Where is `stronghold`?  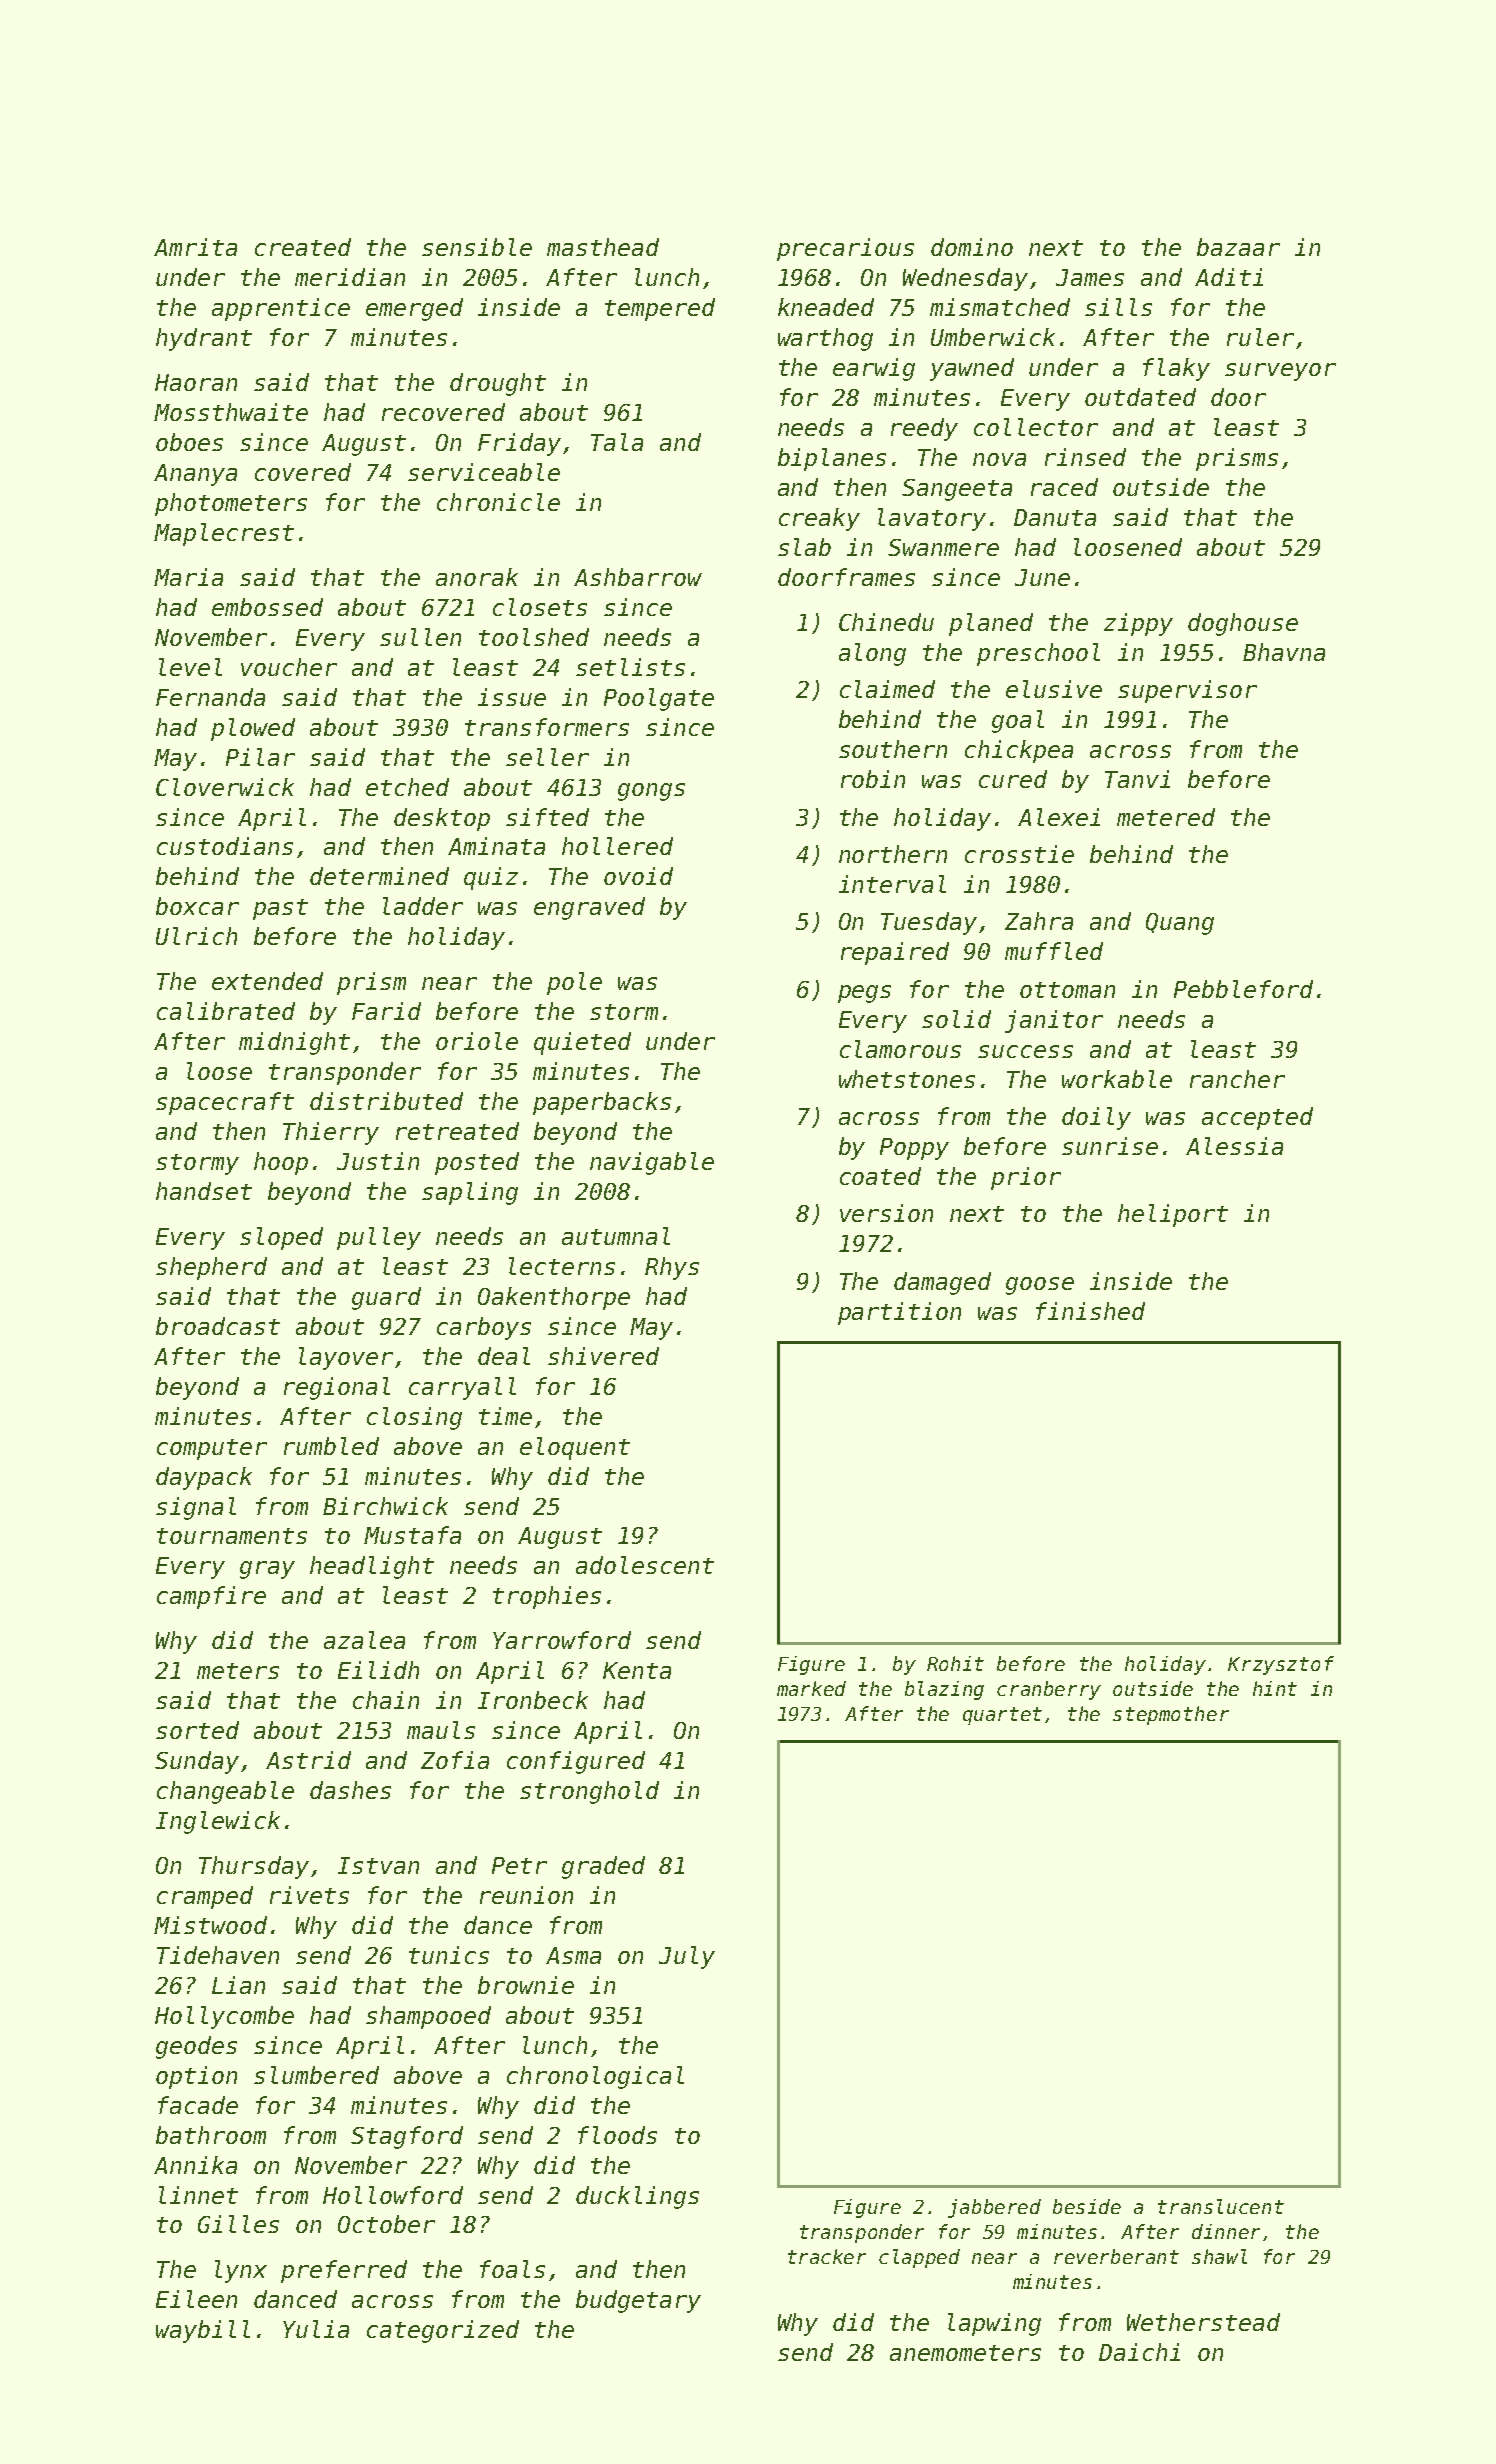 stronghold is located at coordinates (589, 1792).
